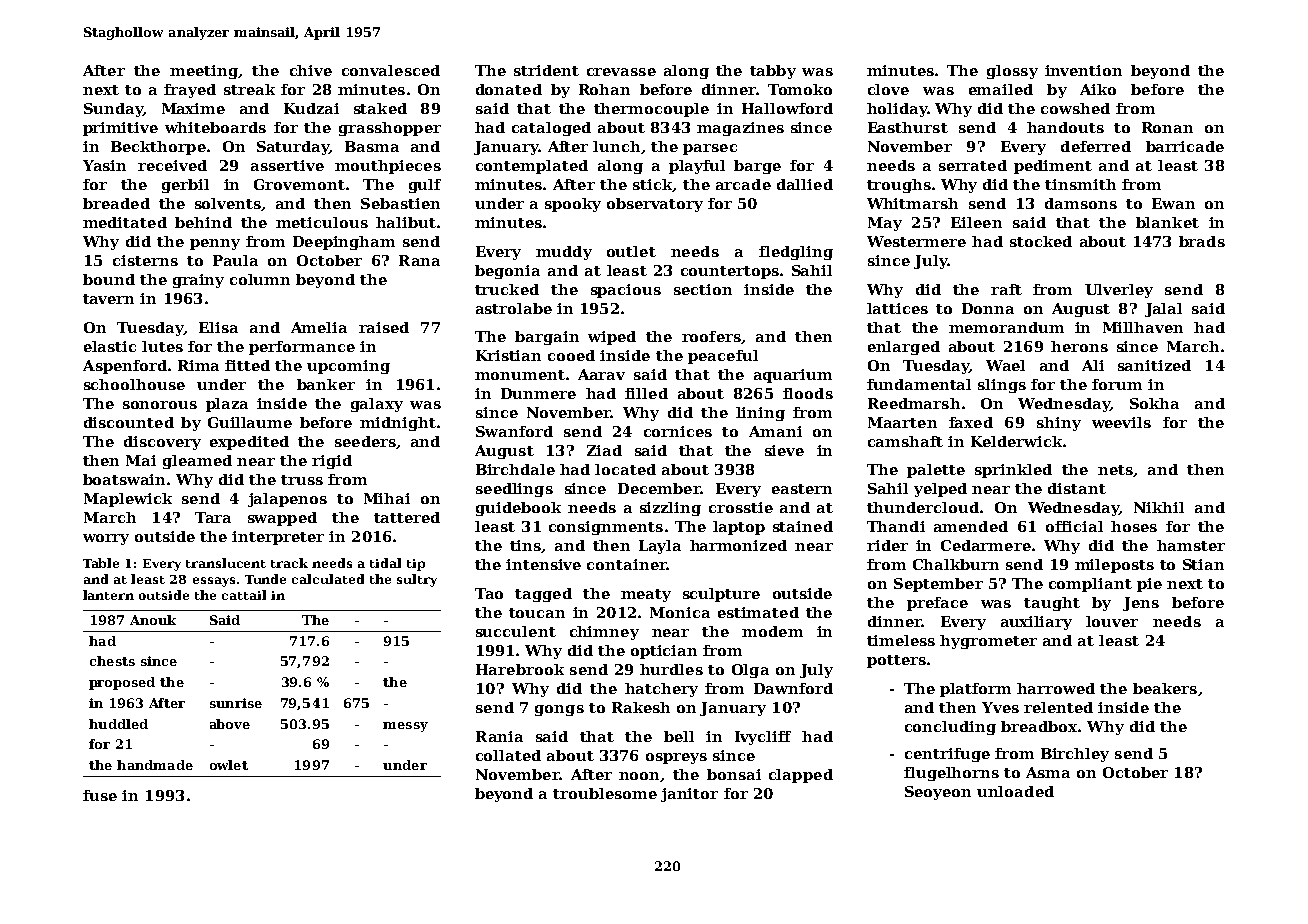 This screenshot has height=924, width=1308. What do you see at coordinates (1083, 70) in the screenshot?
I see `invention` at bounding box center [1083, 70].
